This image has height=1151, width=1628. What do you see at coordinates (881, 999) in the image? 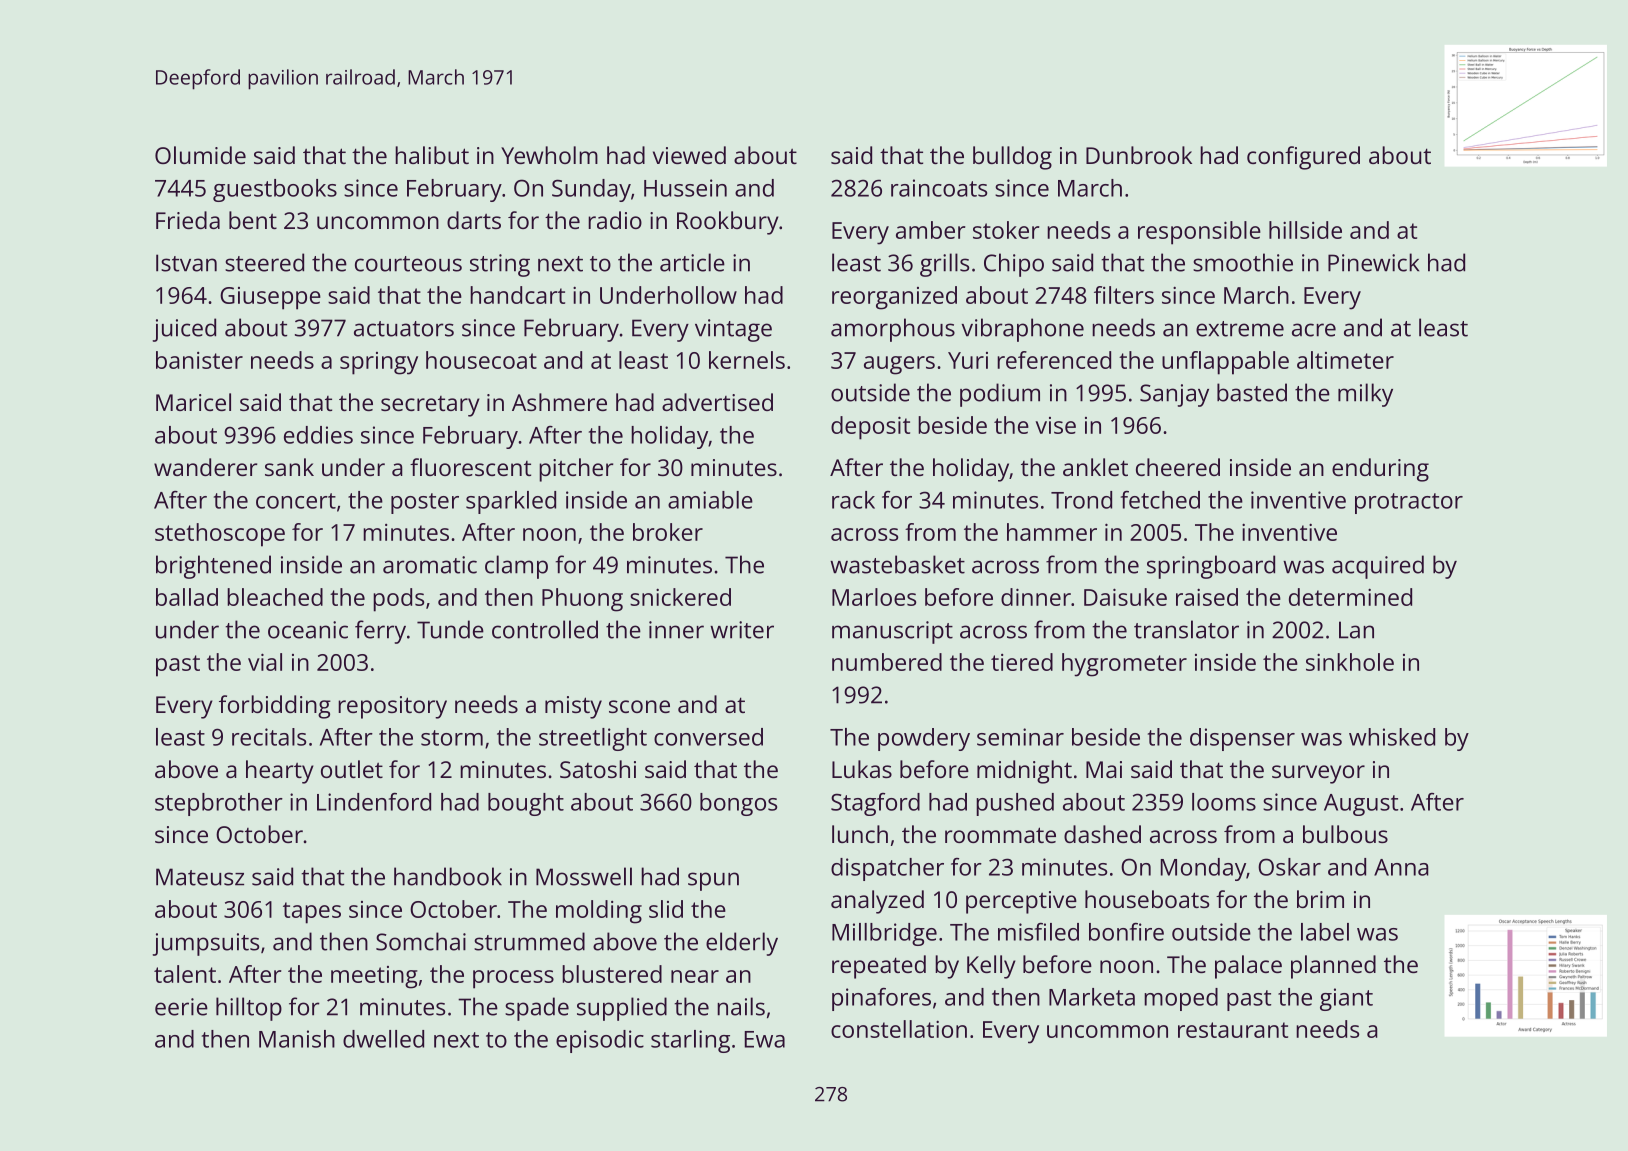
I see `pinafores` at bounding box center [881, 999].
